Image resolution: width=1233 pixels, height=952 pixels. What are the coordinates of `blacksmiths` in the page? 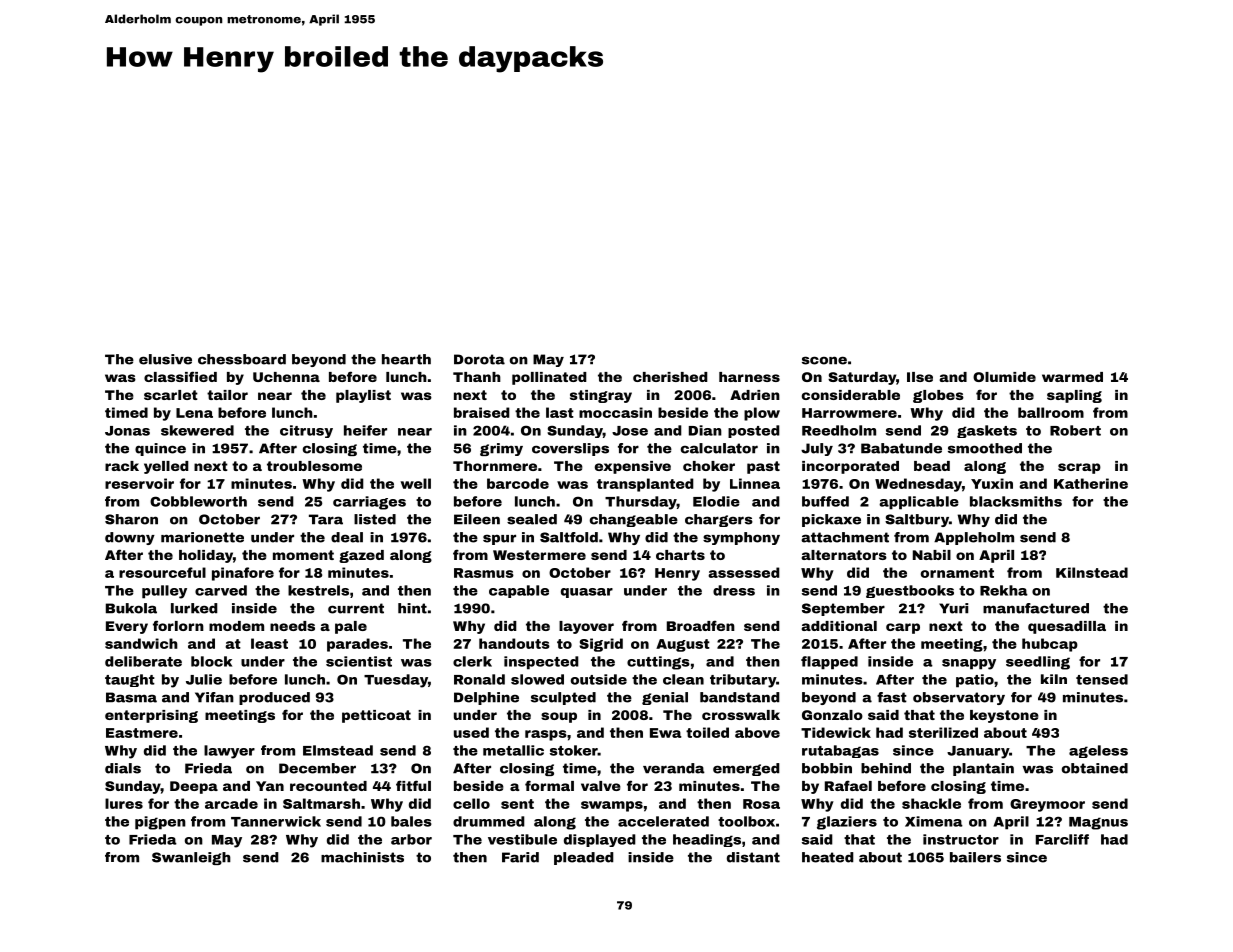 It's located at (1016, 501).
